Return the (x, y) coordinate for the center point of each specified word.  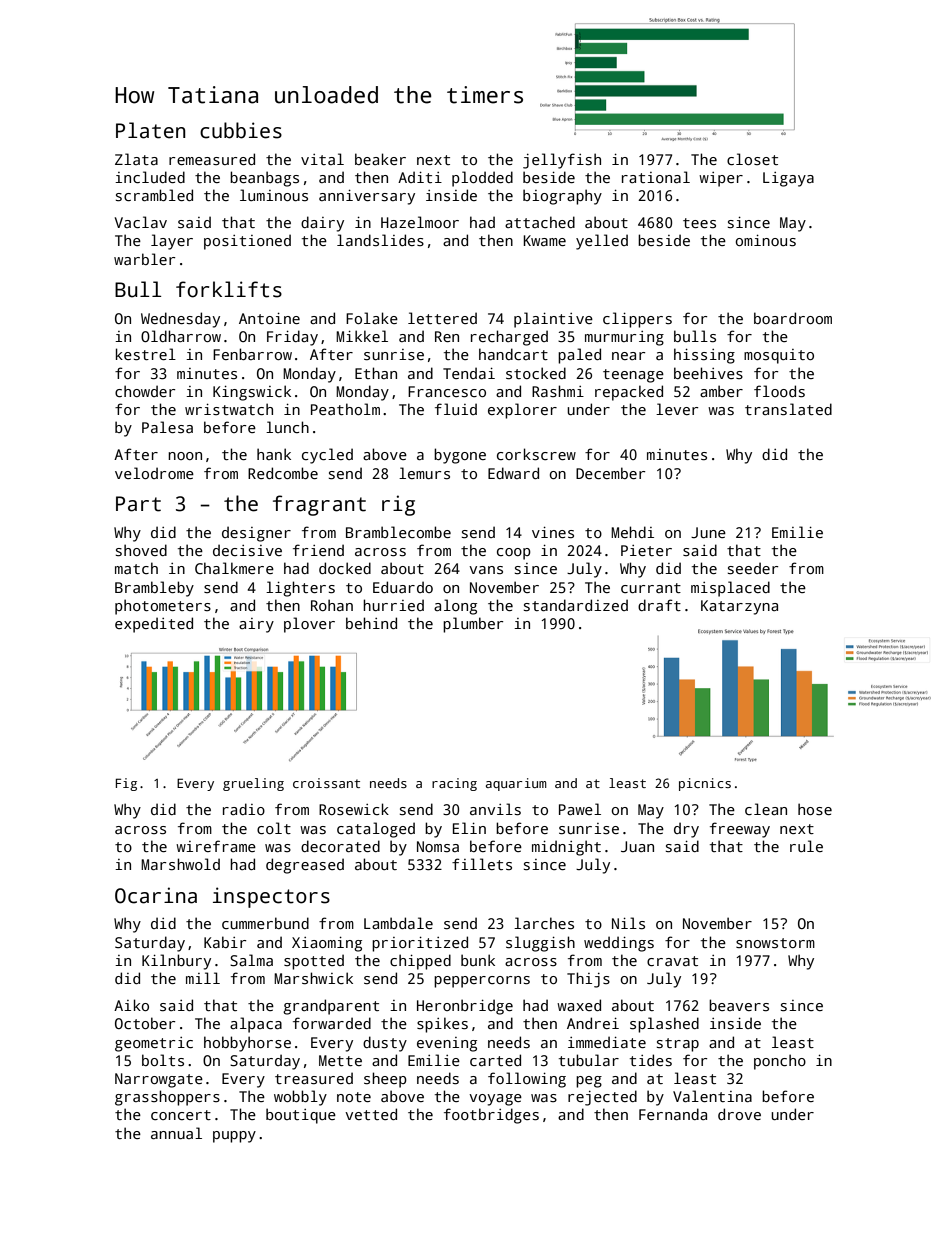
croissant (326, 783)
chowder (145, 391)
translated (788, 409)
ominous (766, 240)
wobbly (300, 1098)
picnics (705, 784)
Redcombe (283, 473)
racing (454, 784)
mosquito (779, 356)
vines (553, 532)
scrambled (154, 195)
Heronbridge (465, 1007)
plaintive (553, 320)
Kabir (225, 942)
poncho (780, 1062)
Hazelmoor (420, 222)
